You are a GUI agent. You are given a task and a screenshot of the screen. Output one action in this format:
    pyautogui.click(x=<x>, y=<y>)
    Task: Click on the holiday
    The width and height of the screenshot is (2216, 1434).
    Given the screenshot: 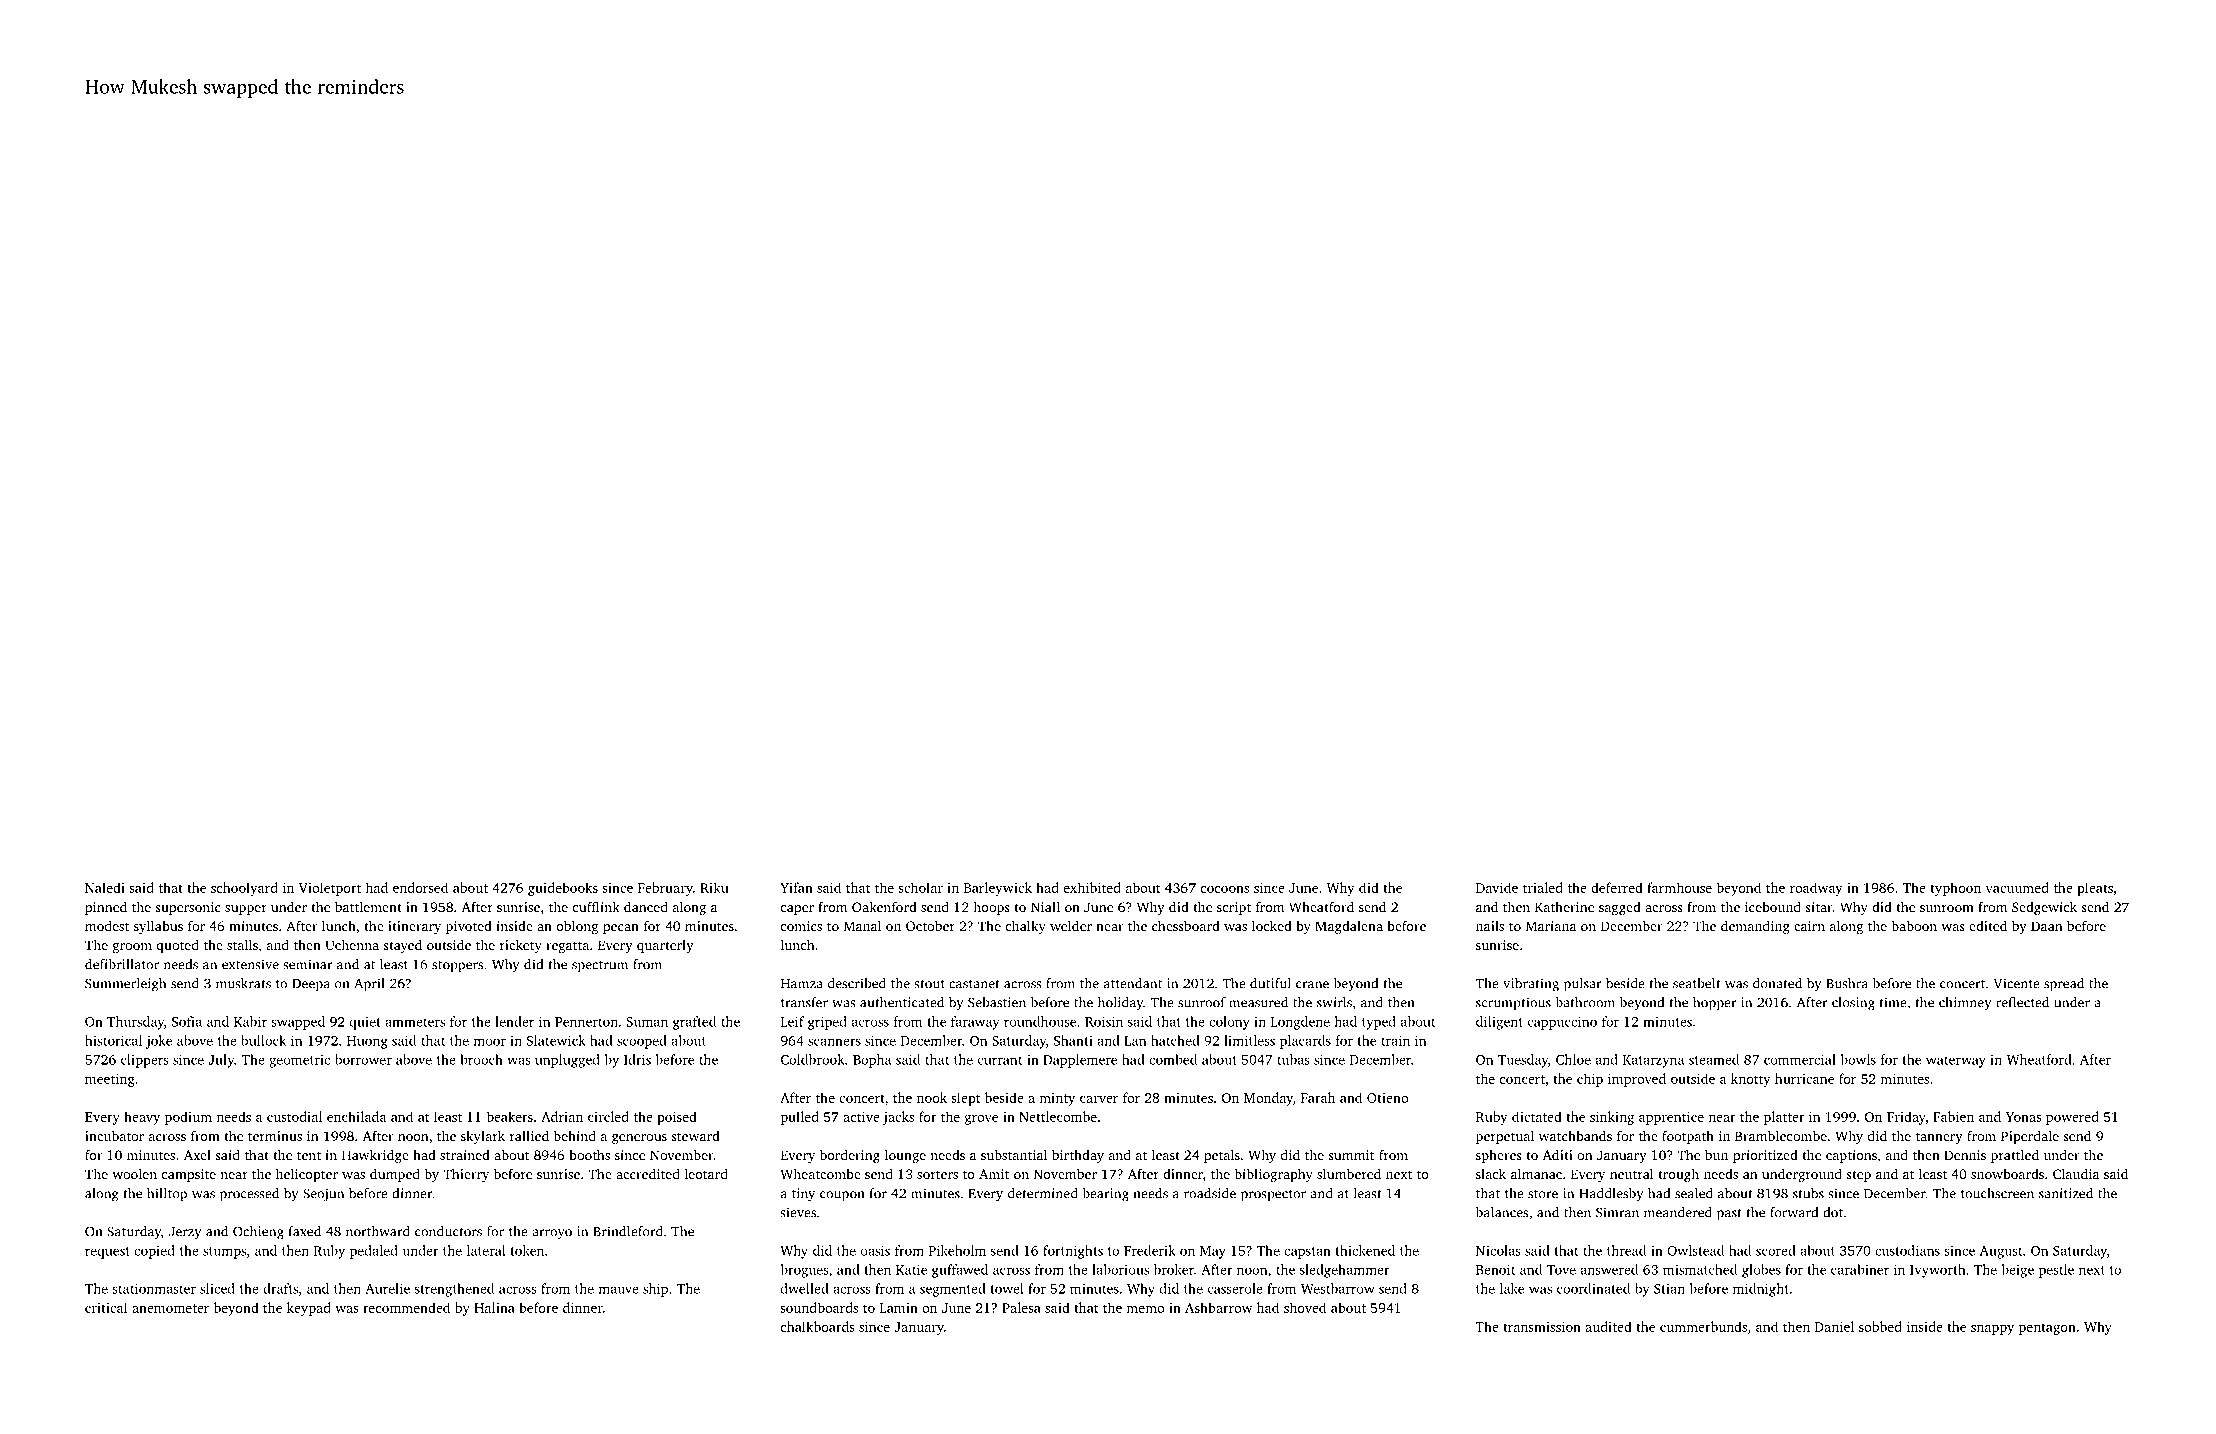 What is the action you would take?
    pyautogui.click(x=1120, y=1004)
